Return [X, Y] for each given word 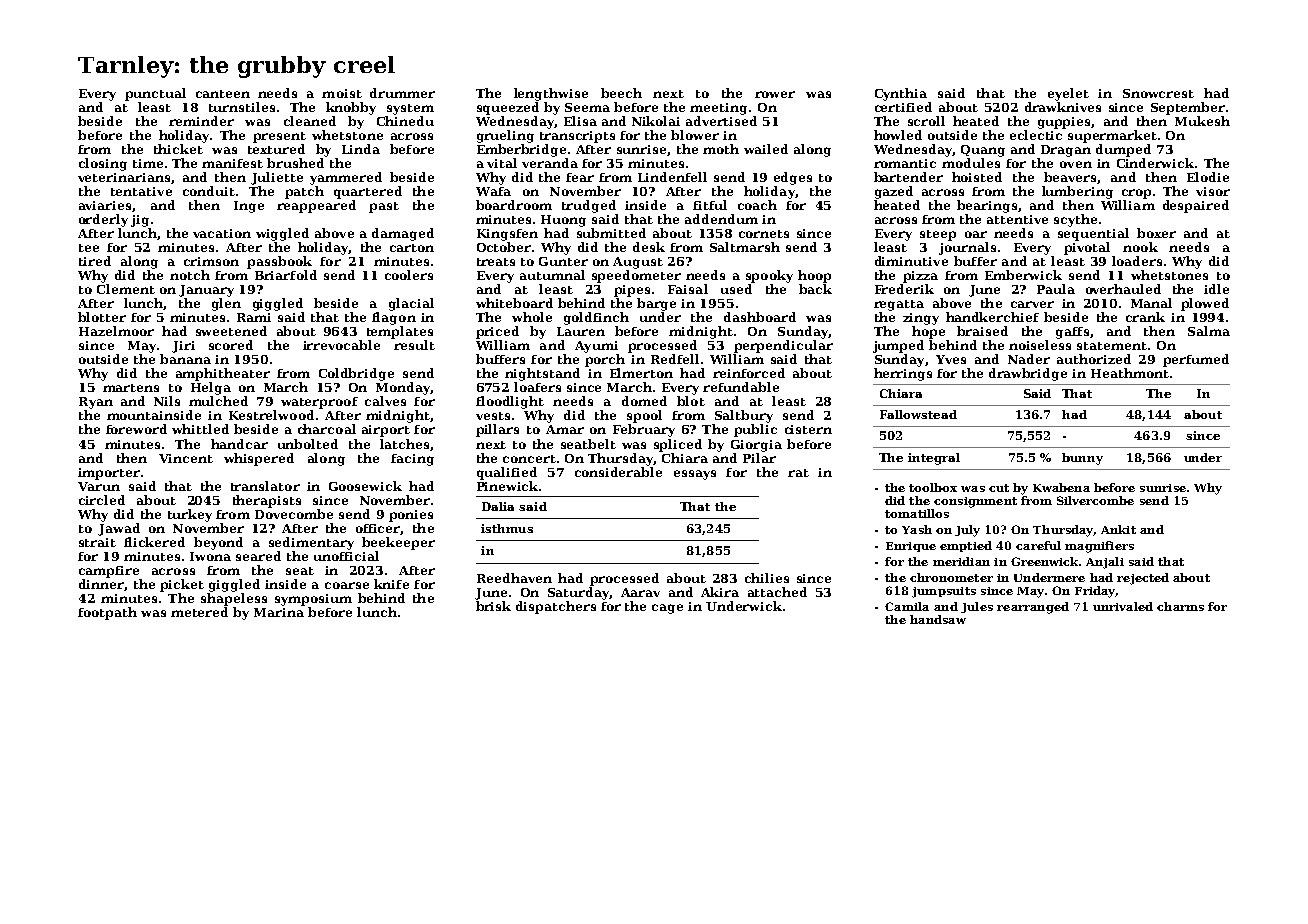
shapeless [234, 599]
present [279, 137]
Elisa [580, 121]
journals [967, 248]
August [638, 263]
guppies [1064, 123]
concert [529, 459]
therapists [267, 501]
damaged [403, 234]
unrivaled [1123, 606]
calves [385, 401]
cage [667, 609]
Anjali [1105, 563]
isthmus [507, 528]
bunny [1082, 459]
